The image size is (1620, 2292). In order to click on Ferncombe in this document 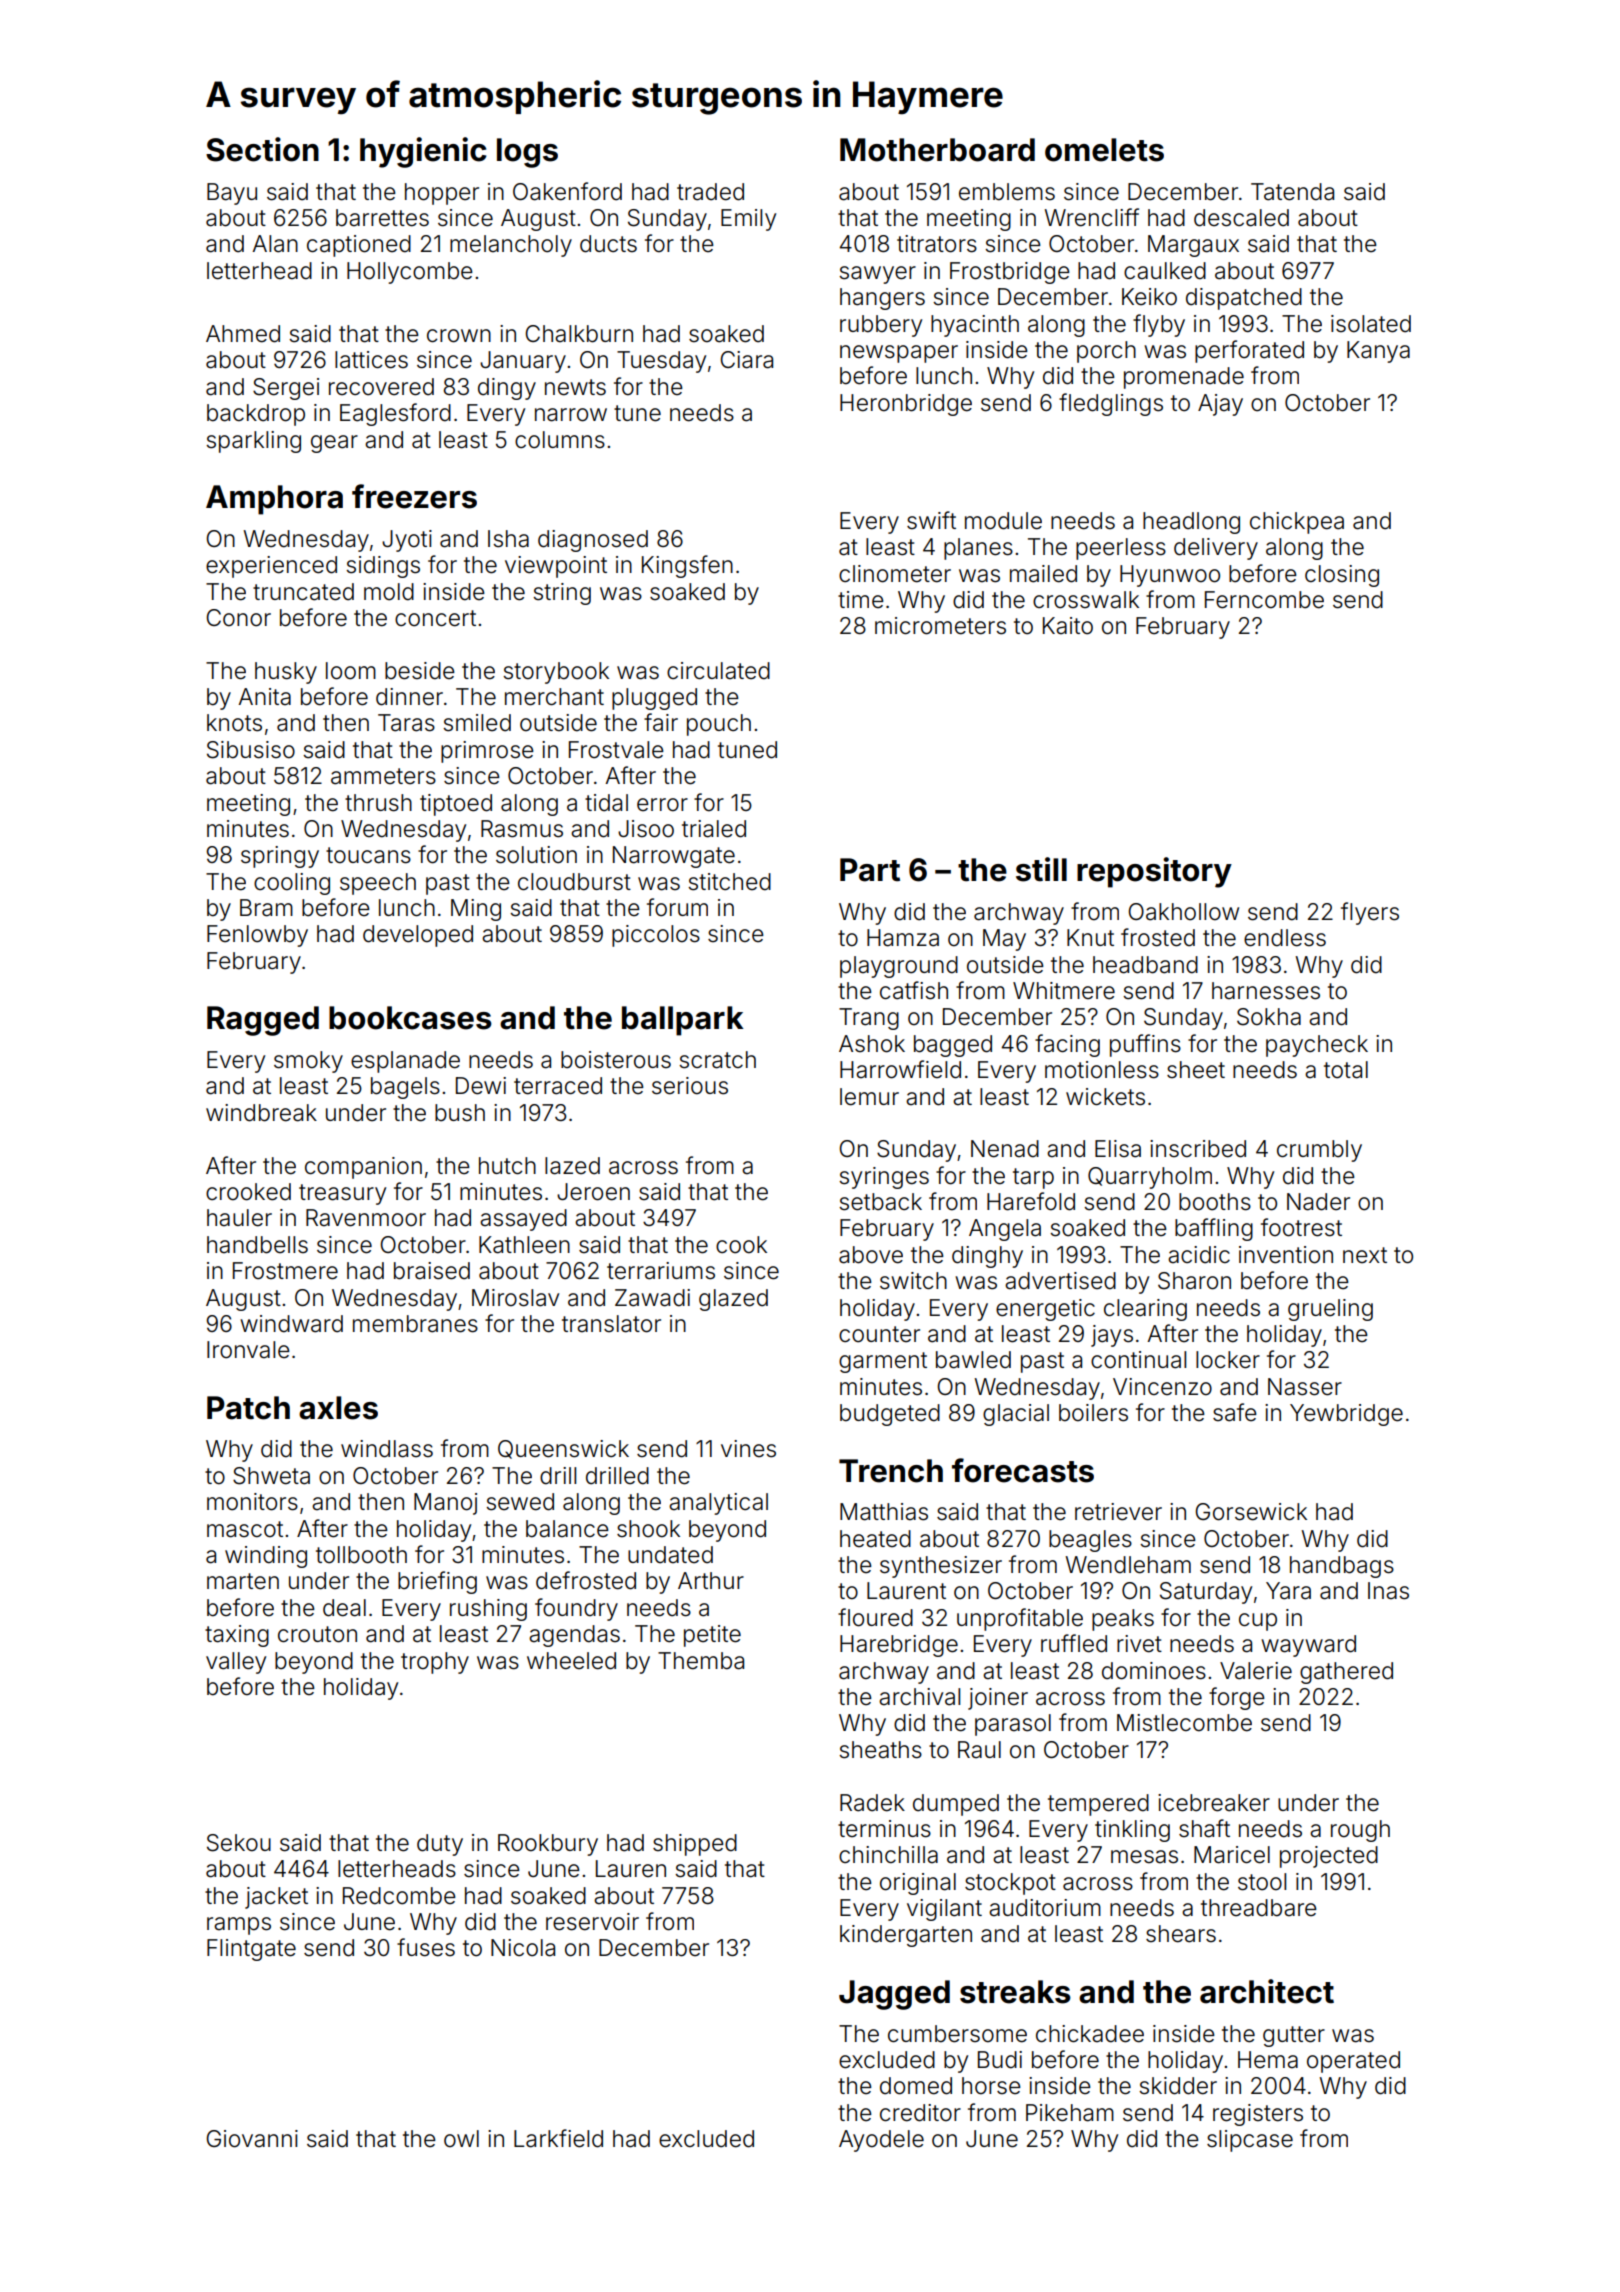, I will do `click(1264, 600)`.
